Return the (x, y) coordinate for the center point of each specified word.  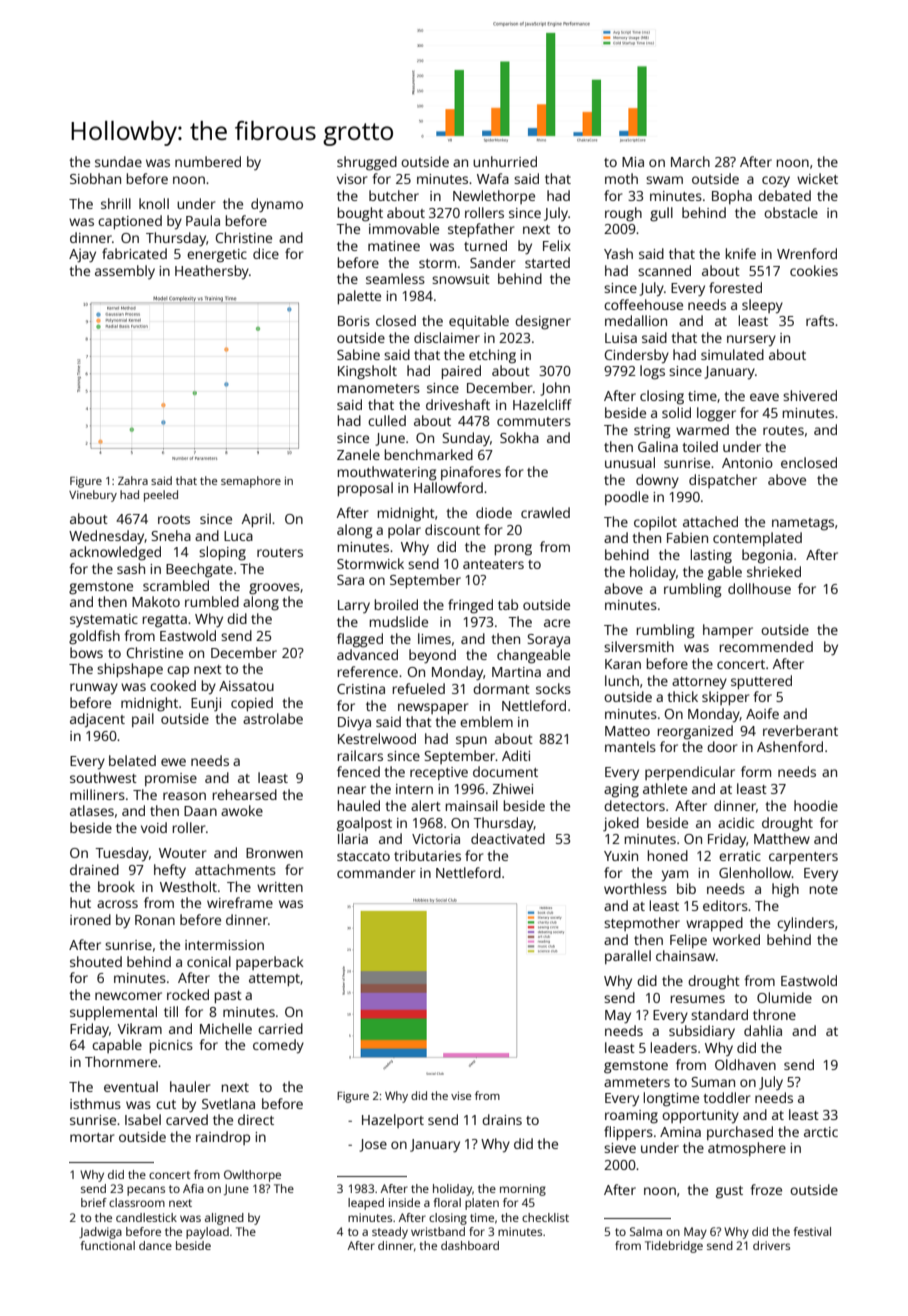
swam (664, 180)
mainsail (472, 805)
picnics (171, 1046)
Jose (373, 1145)
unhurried (505, 161)
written (280, 887)
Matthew (782, 838)
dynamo (277, 205)
